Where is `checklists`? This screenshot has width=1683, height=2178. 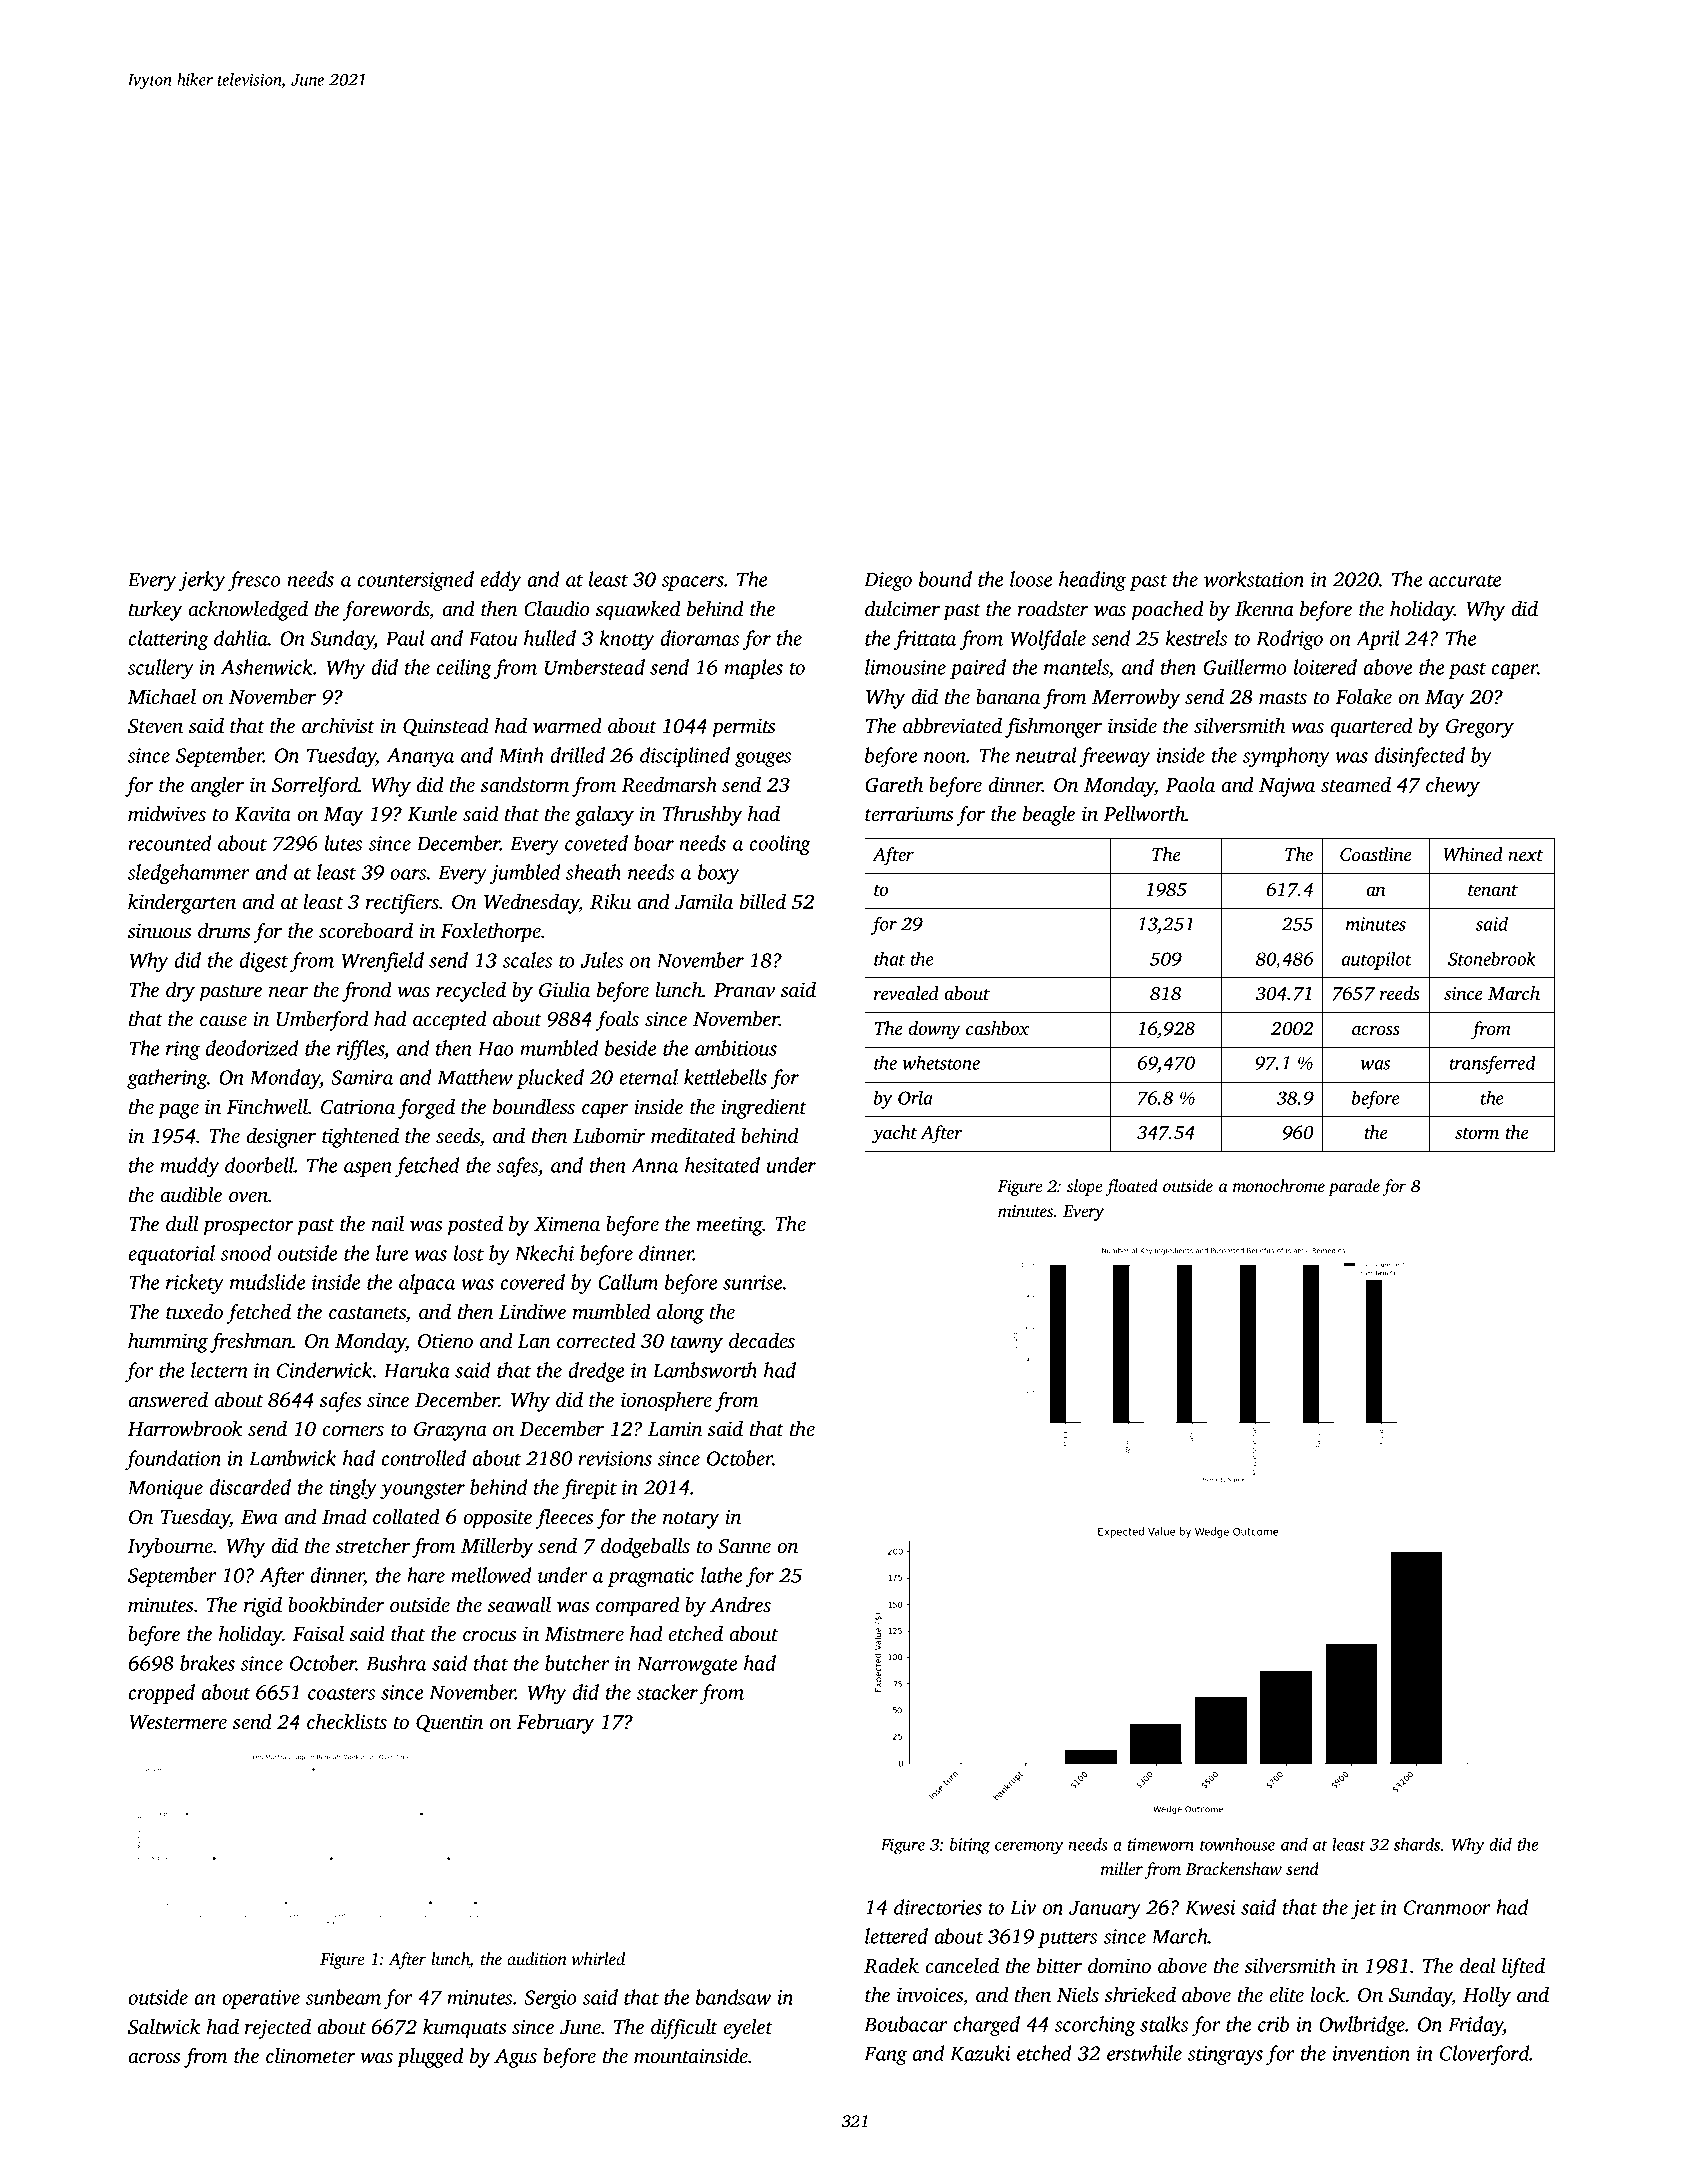 checklists is located at coordinates (347, 1721).
